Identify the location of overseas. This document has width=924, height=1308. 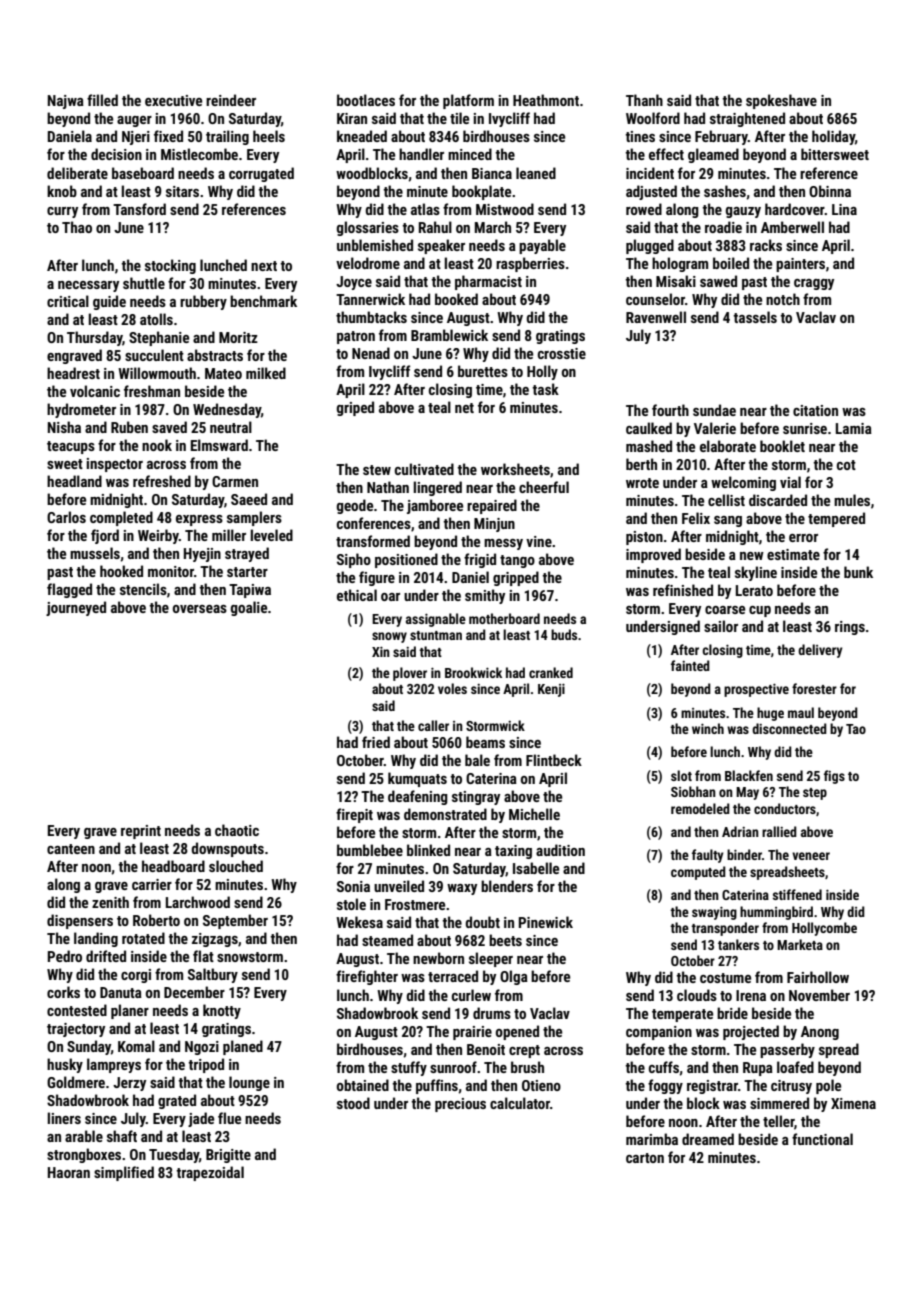
(200, 609).
